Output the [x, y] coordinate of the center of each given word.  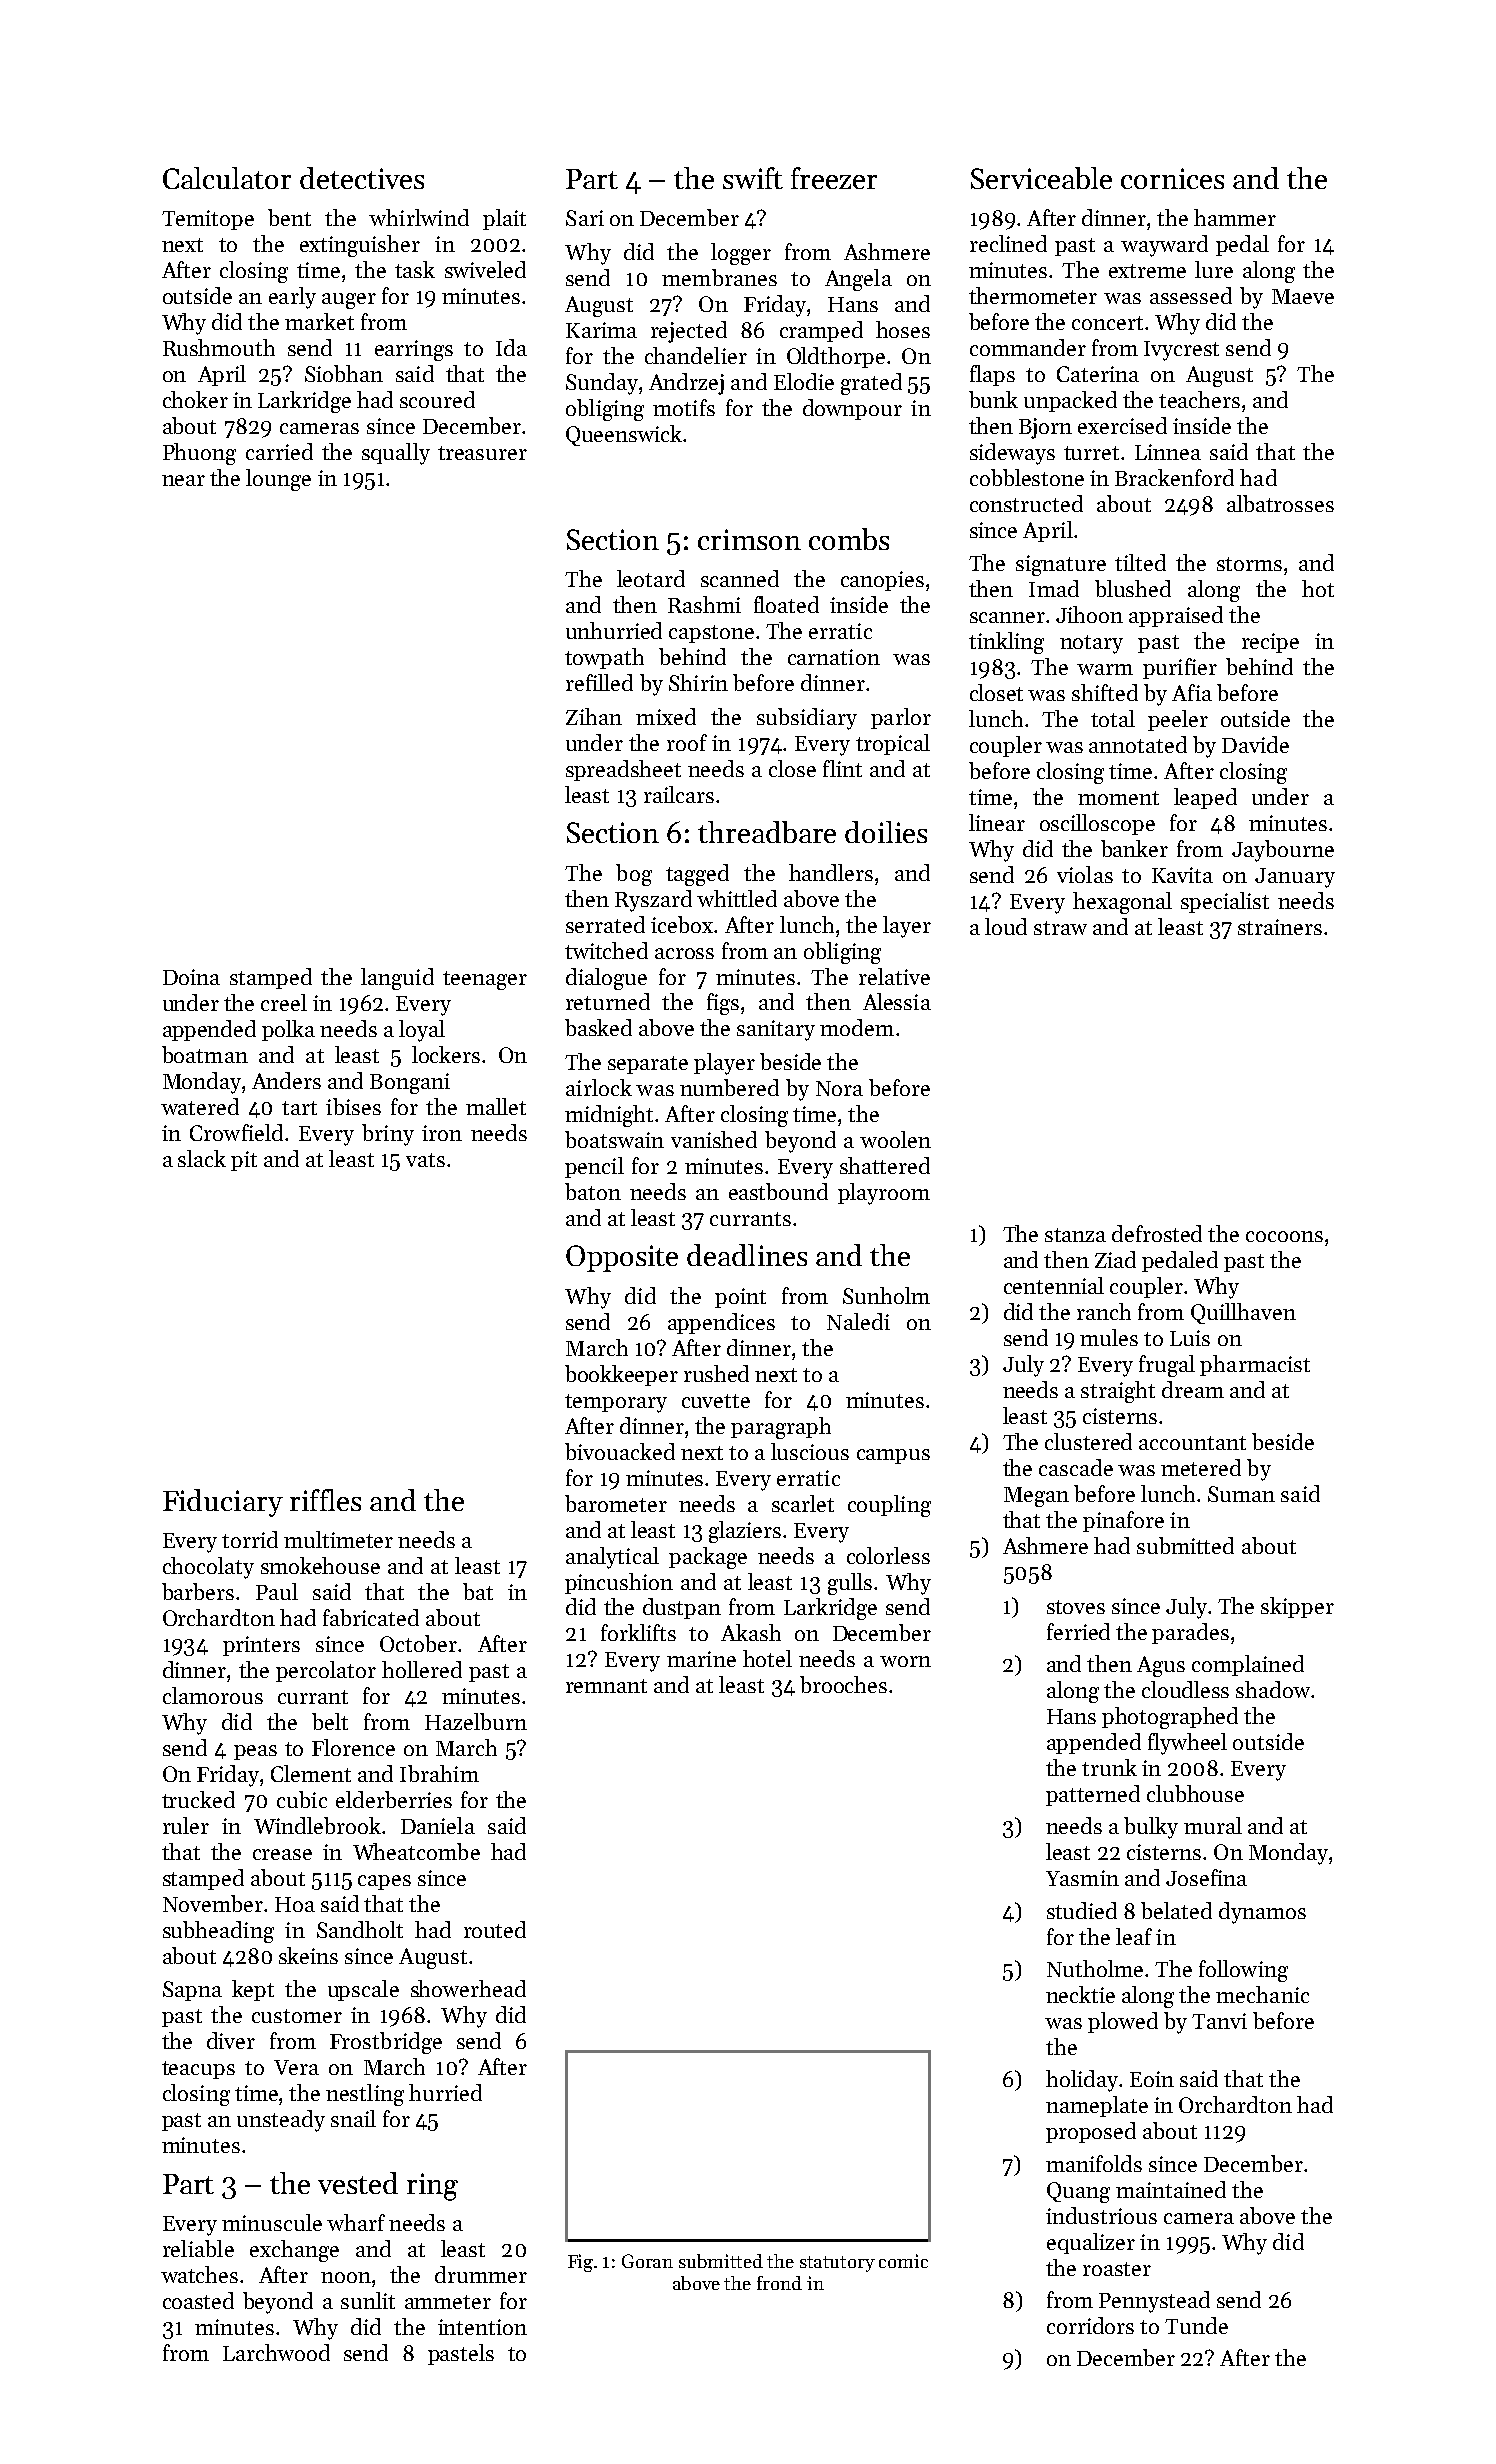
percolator [326, 1671]
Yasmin [1082, 1878]
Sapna [192, 1991]
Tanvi [1219, 2021]
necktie [1080, 1994]
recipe [1270, 643]
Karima [601, 330]
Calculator [227, 178]
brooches [843, 1684]
